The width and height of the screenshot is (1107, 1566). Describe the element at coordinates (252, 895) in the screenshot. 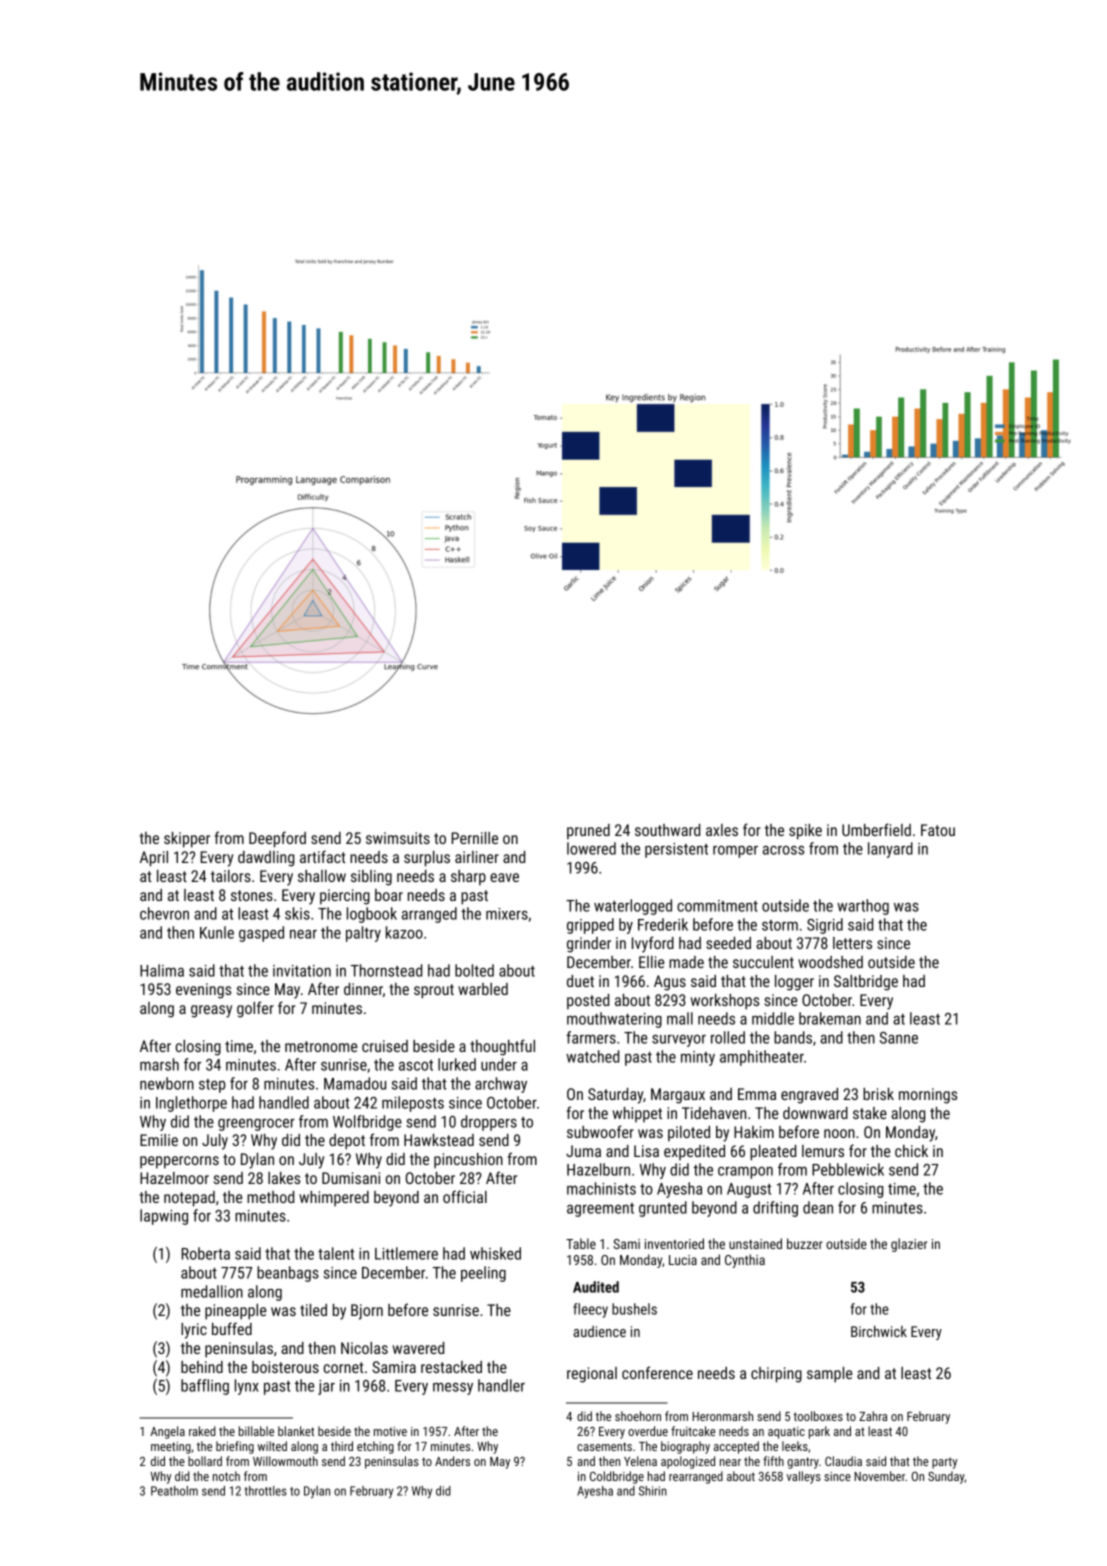

I see `stones` at that location.
